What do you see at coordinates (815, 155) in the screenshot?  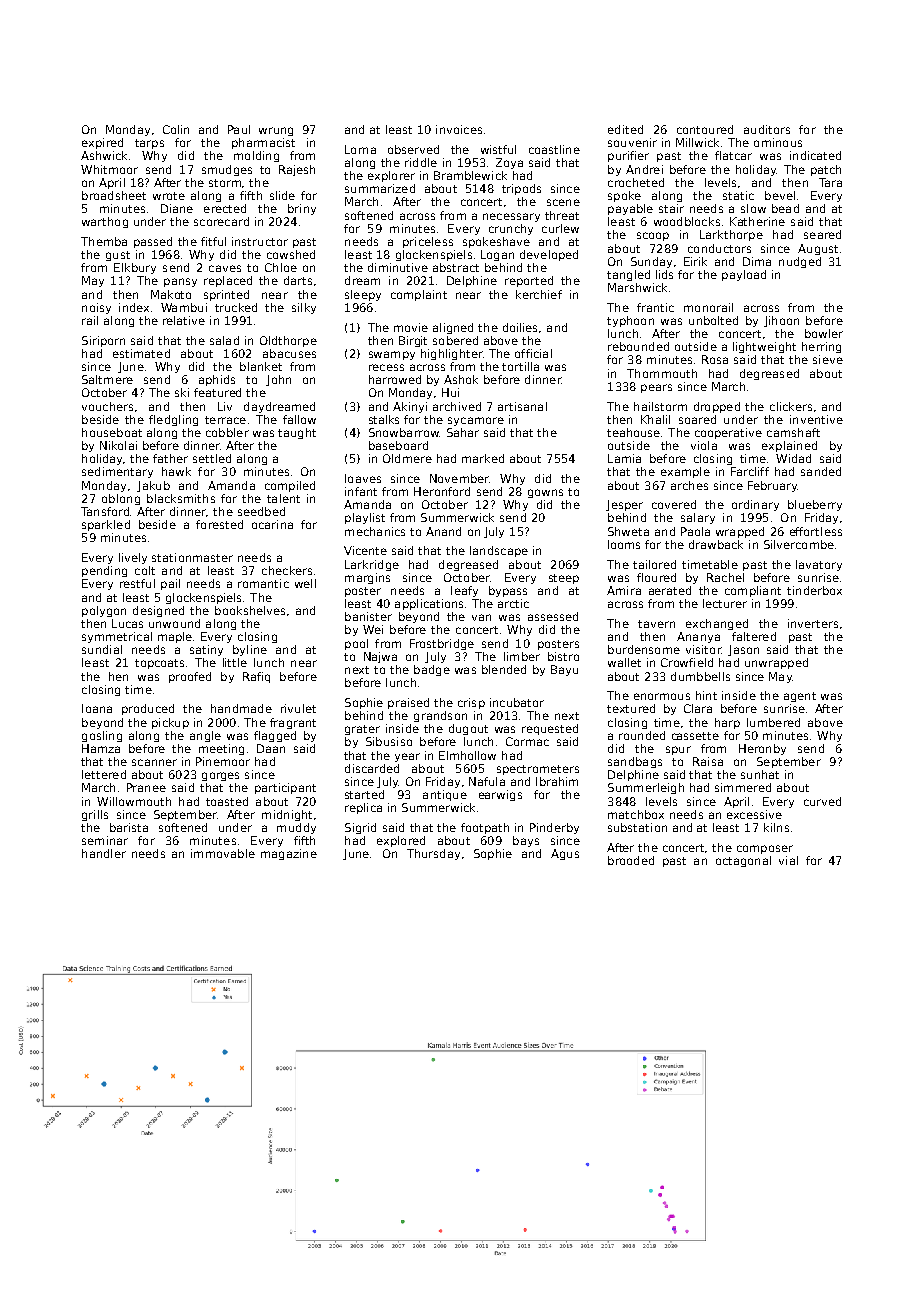 I see `indicated` at bounding box center [815, 155].
